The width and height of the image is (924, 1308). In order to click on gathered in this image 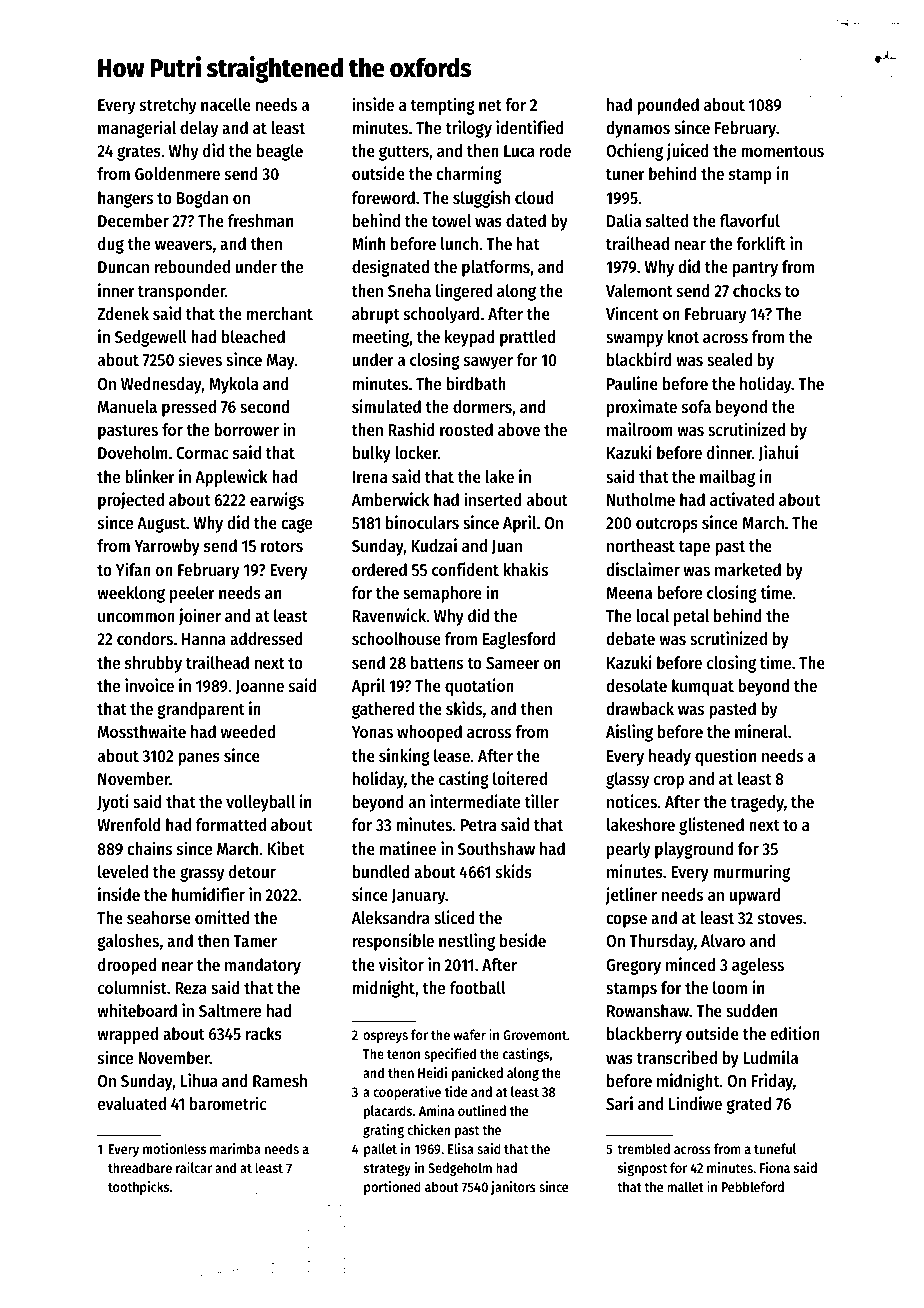, I will do `click(383, 710)`.
